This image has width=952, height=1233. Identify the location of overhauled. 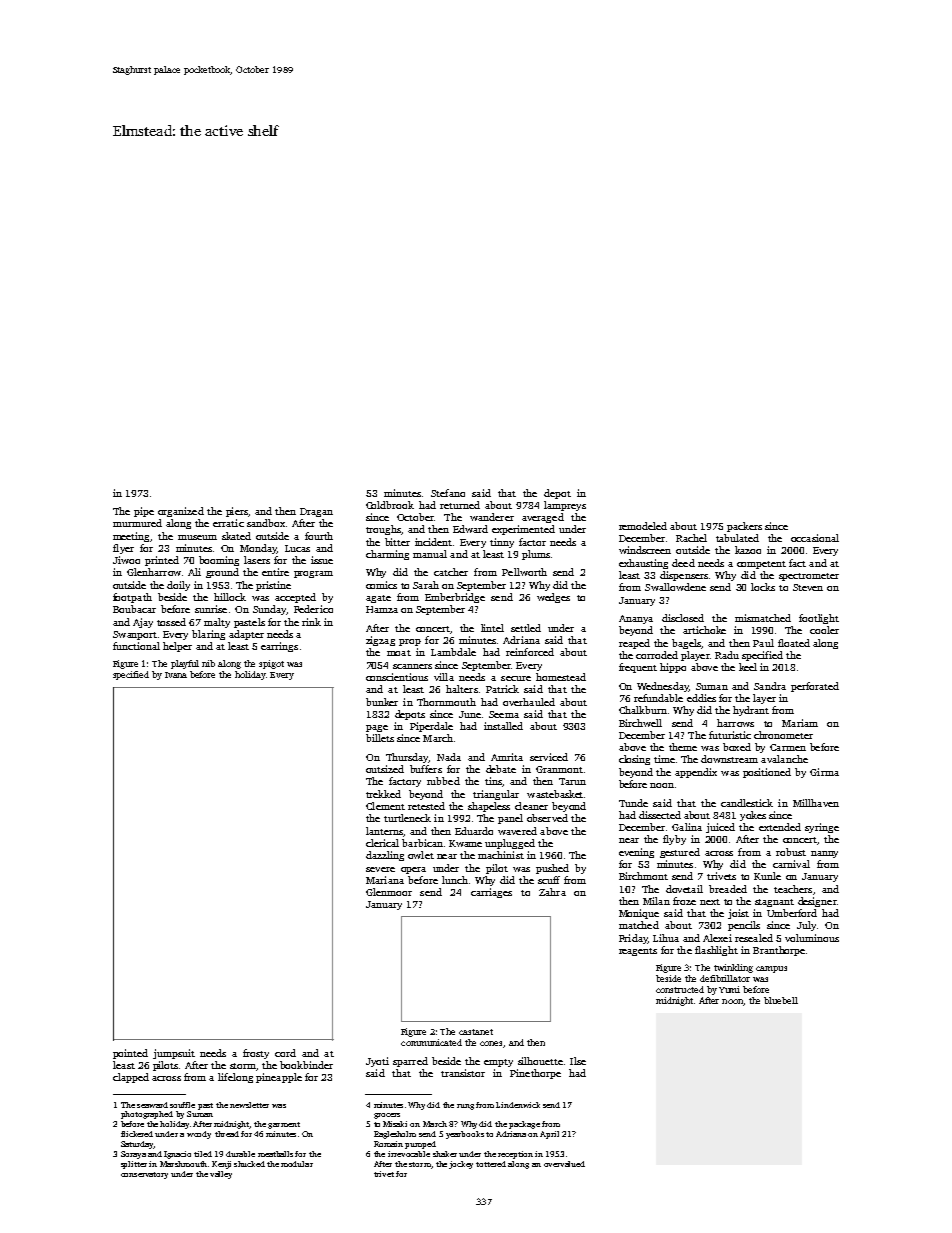
(529, 702).
